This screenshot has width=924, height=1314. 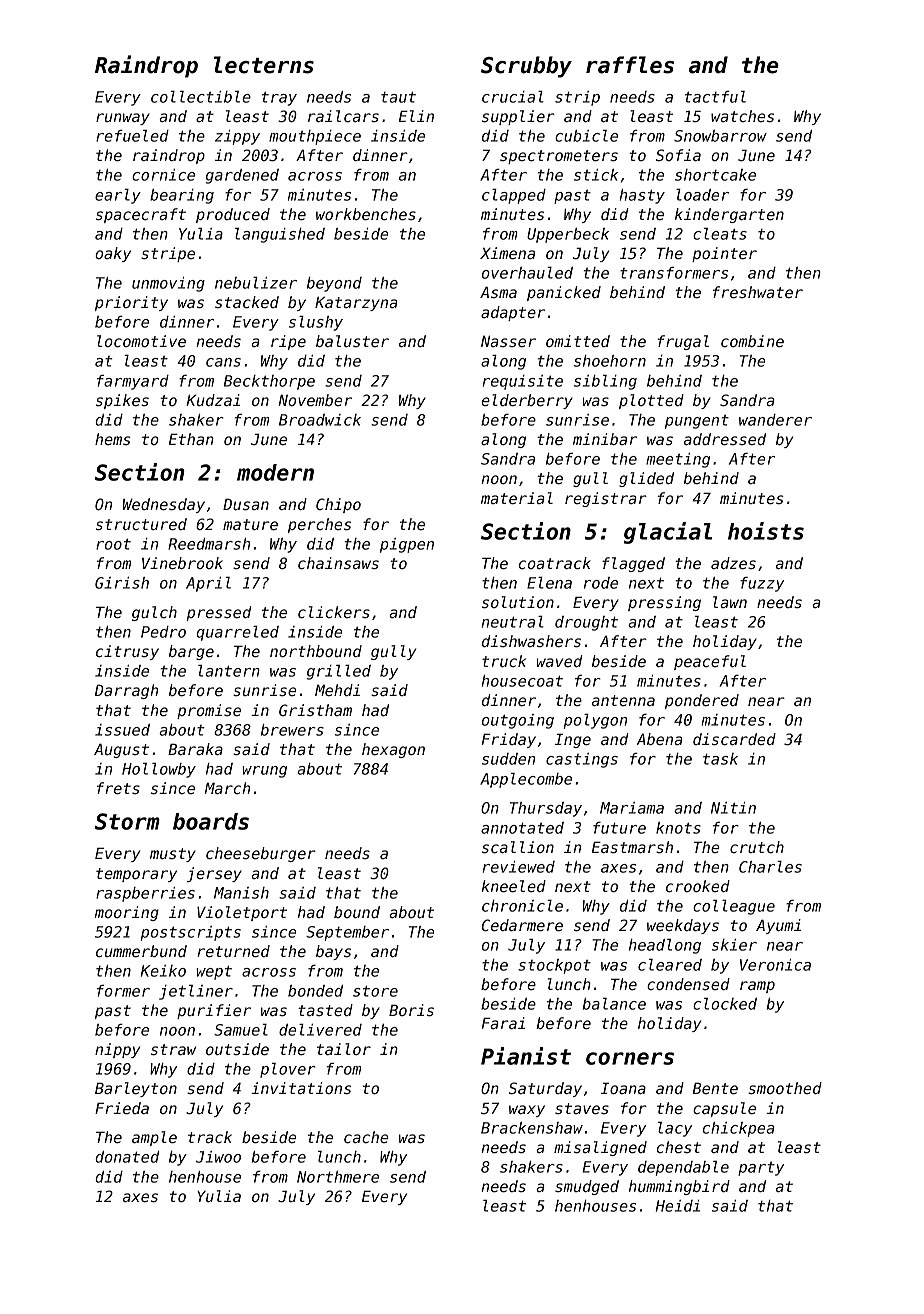 I want to click on Northmere, so click(x=338, y=1177).
